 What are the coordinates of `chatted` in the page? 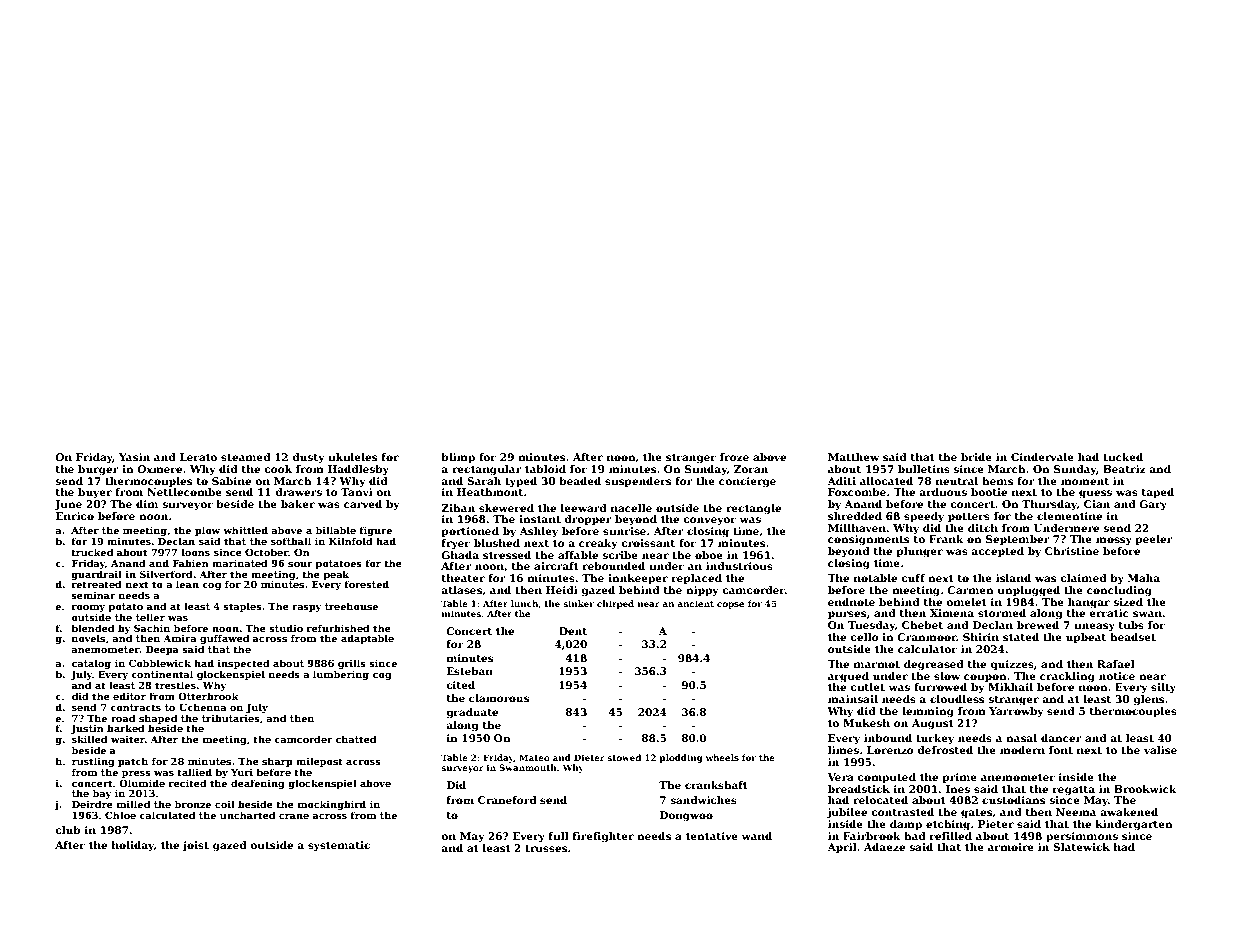 It's located at (356, 739).
